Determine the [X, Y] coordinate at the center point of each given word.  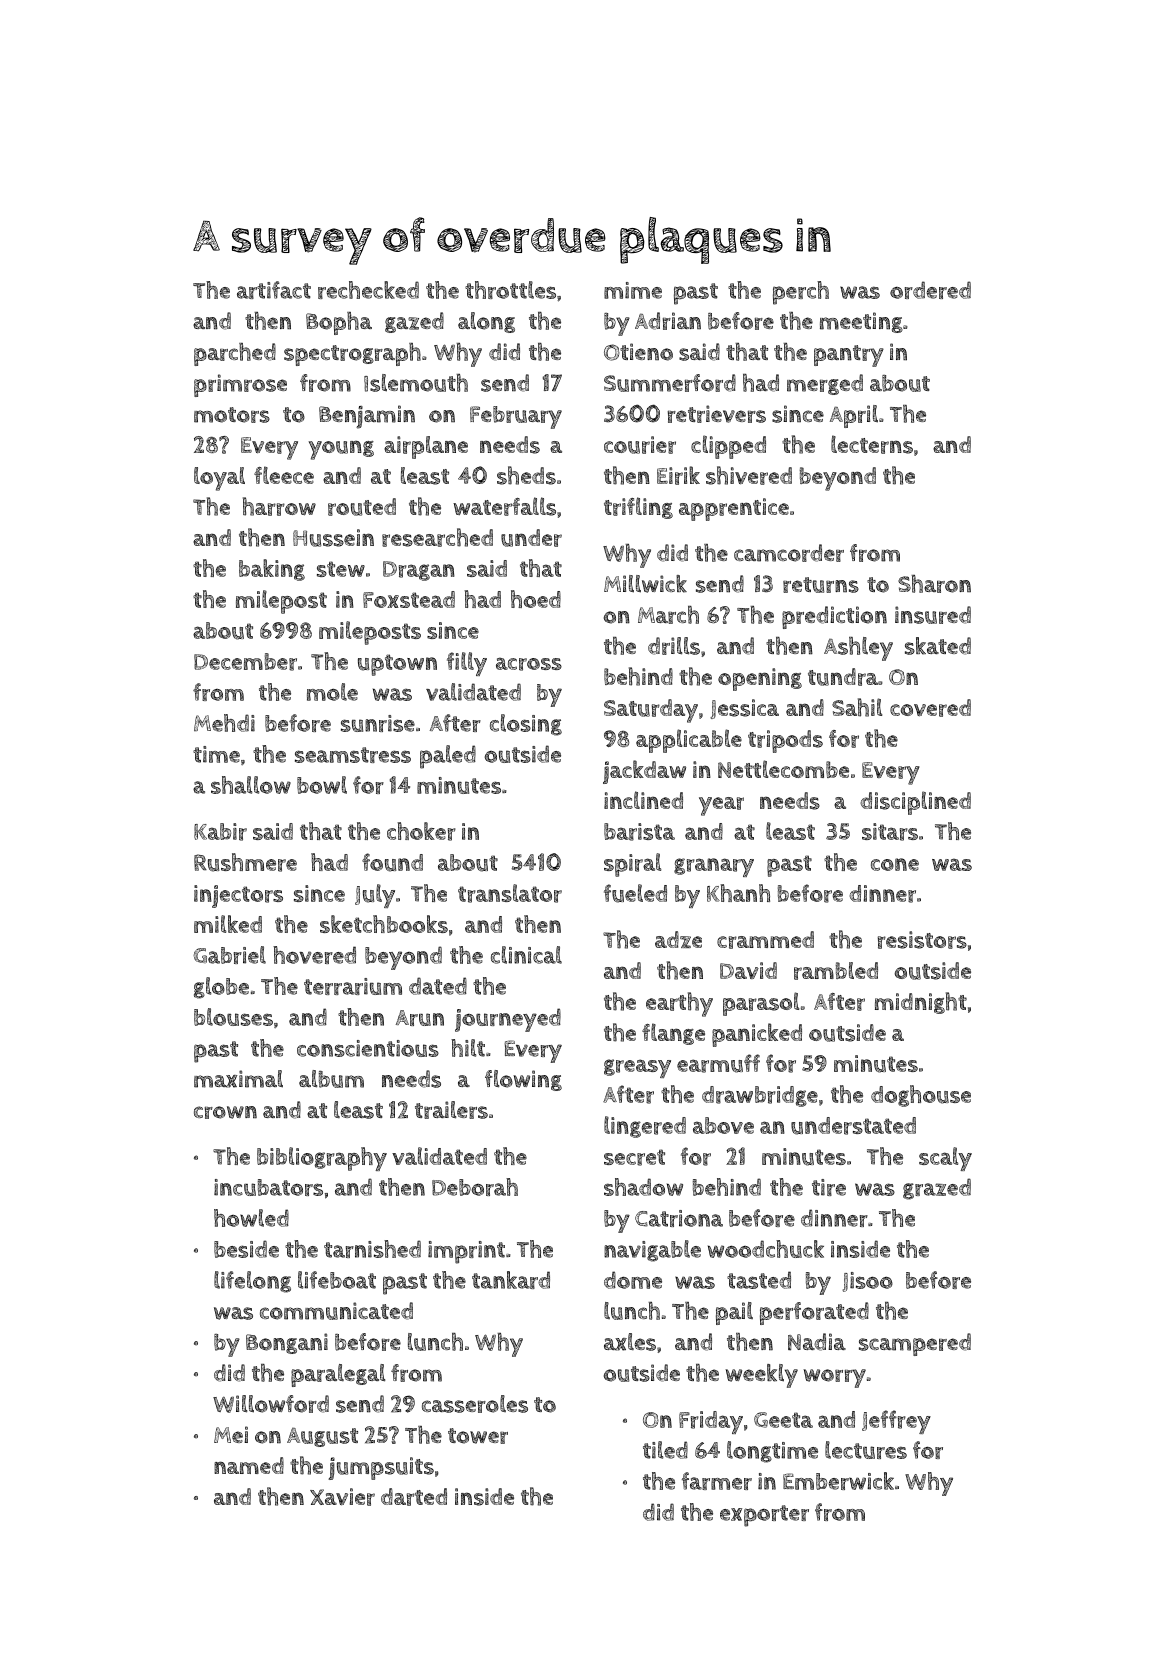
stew [341, 569]
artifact [274, 290]
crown [225, 1112]
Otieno [638, 352]
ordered [930, 290]
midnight [921, 1003]
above [723, 1125]
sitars [890, 832]
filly [467, 664]
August [322, 1437]
